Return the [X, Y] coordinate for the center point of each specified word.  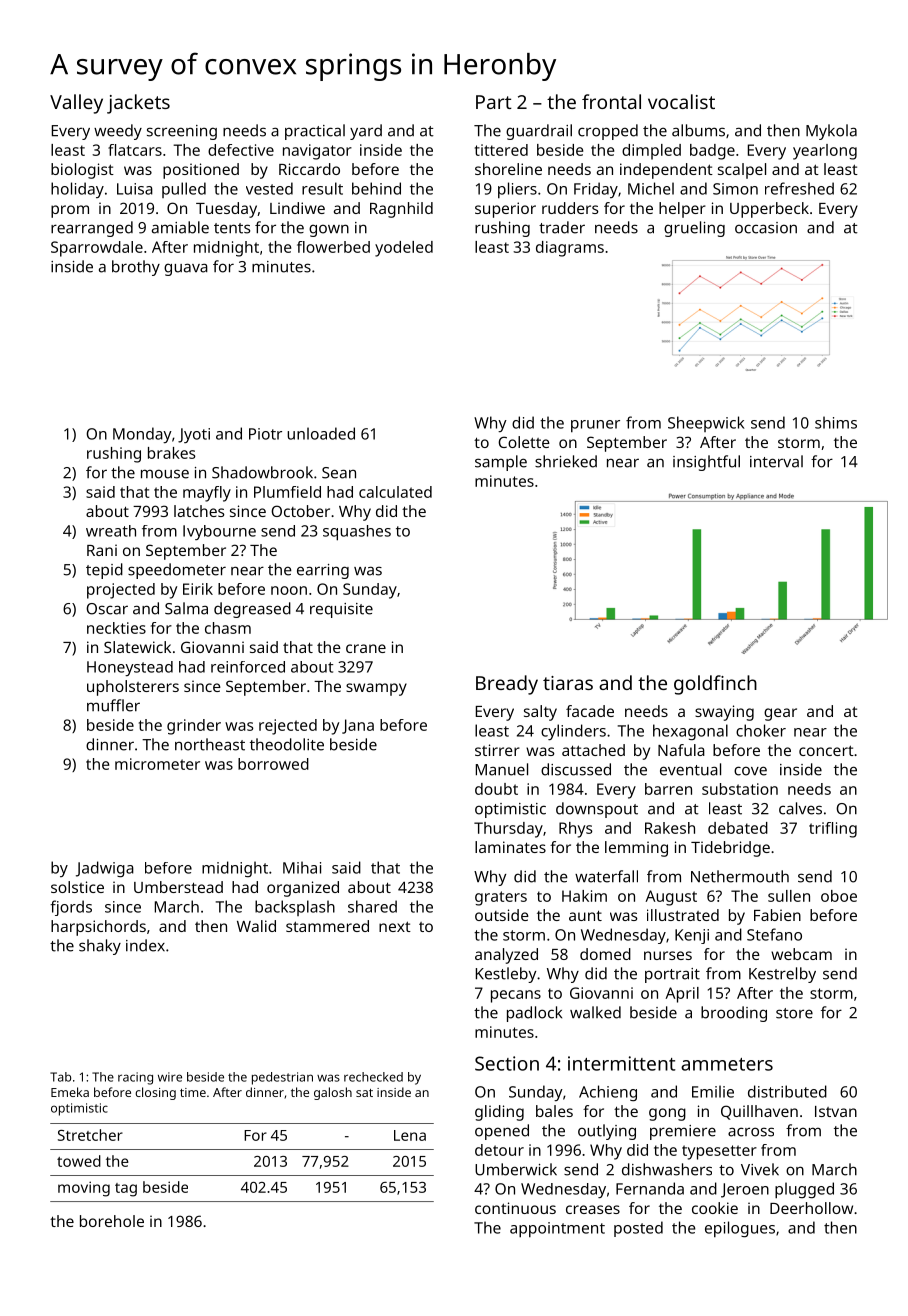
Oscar [107, 609]
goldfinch [715, 685]
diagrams [570, 249]
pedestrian [282, 1078]
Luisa [135, 189]
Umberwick [516, 1169]
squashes [357, 533]
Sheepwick [706, 424]
